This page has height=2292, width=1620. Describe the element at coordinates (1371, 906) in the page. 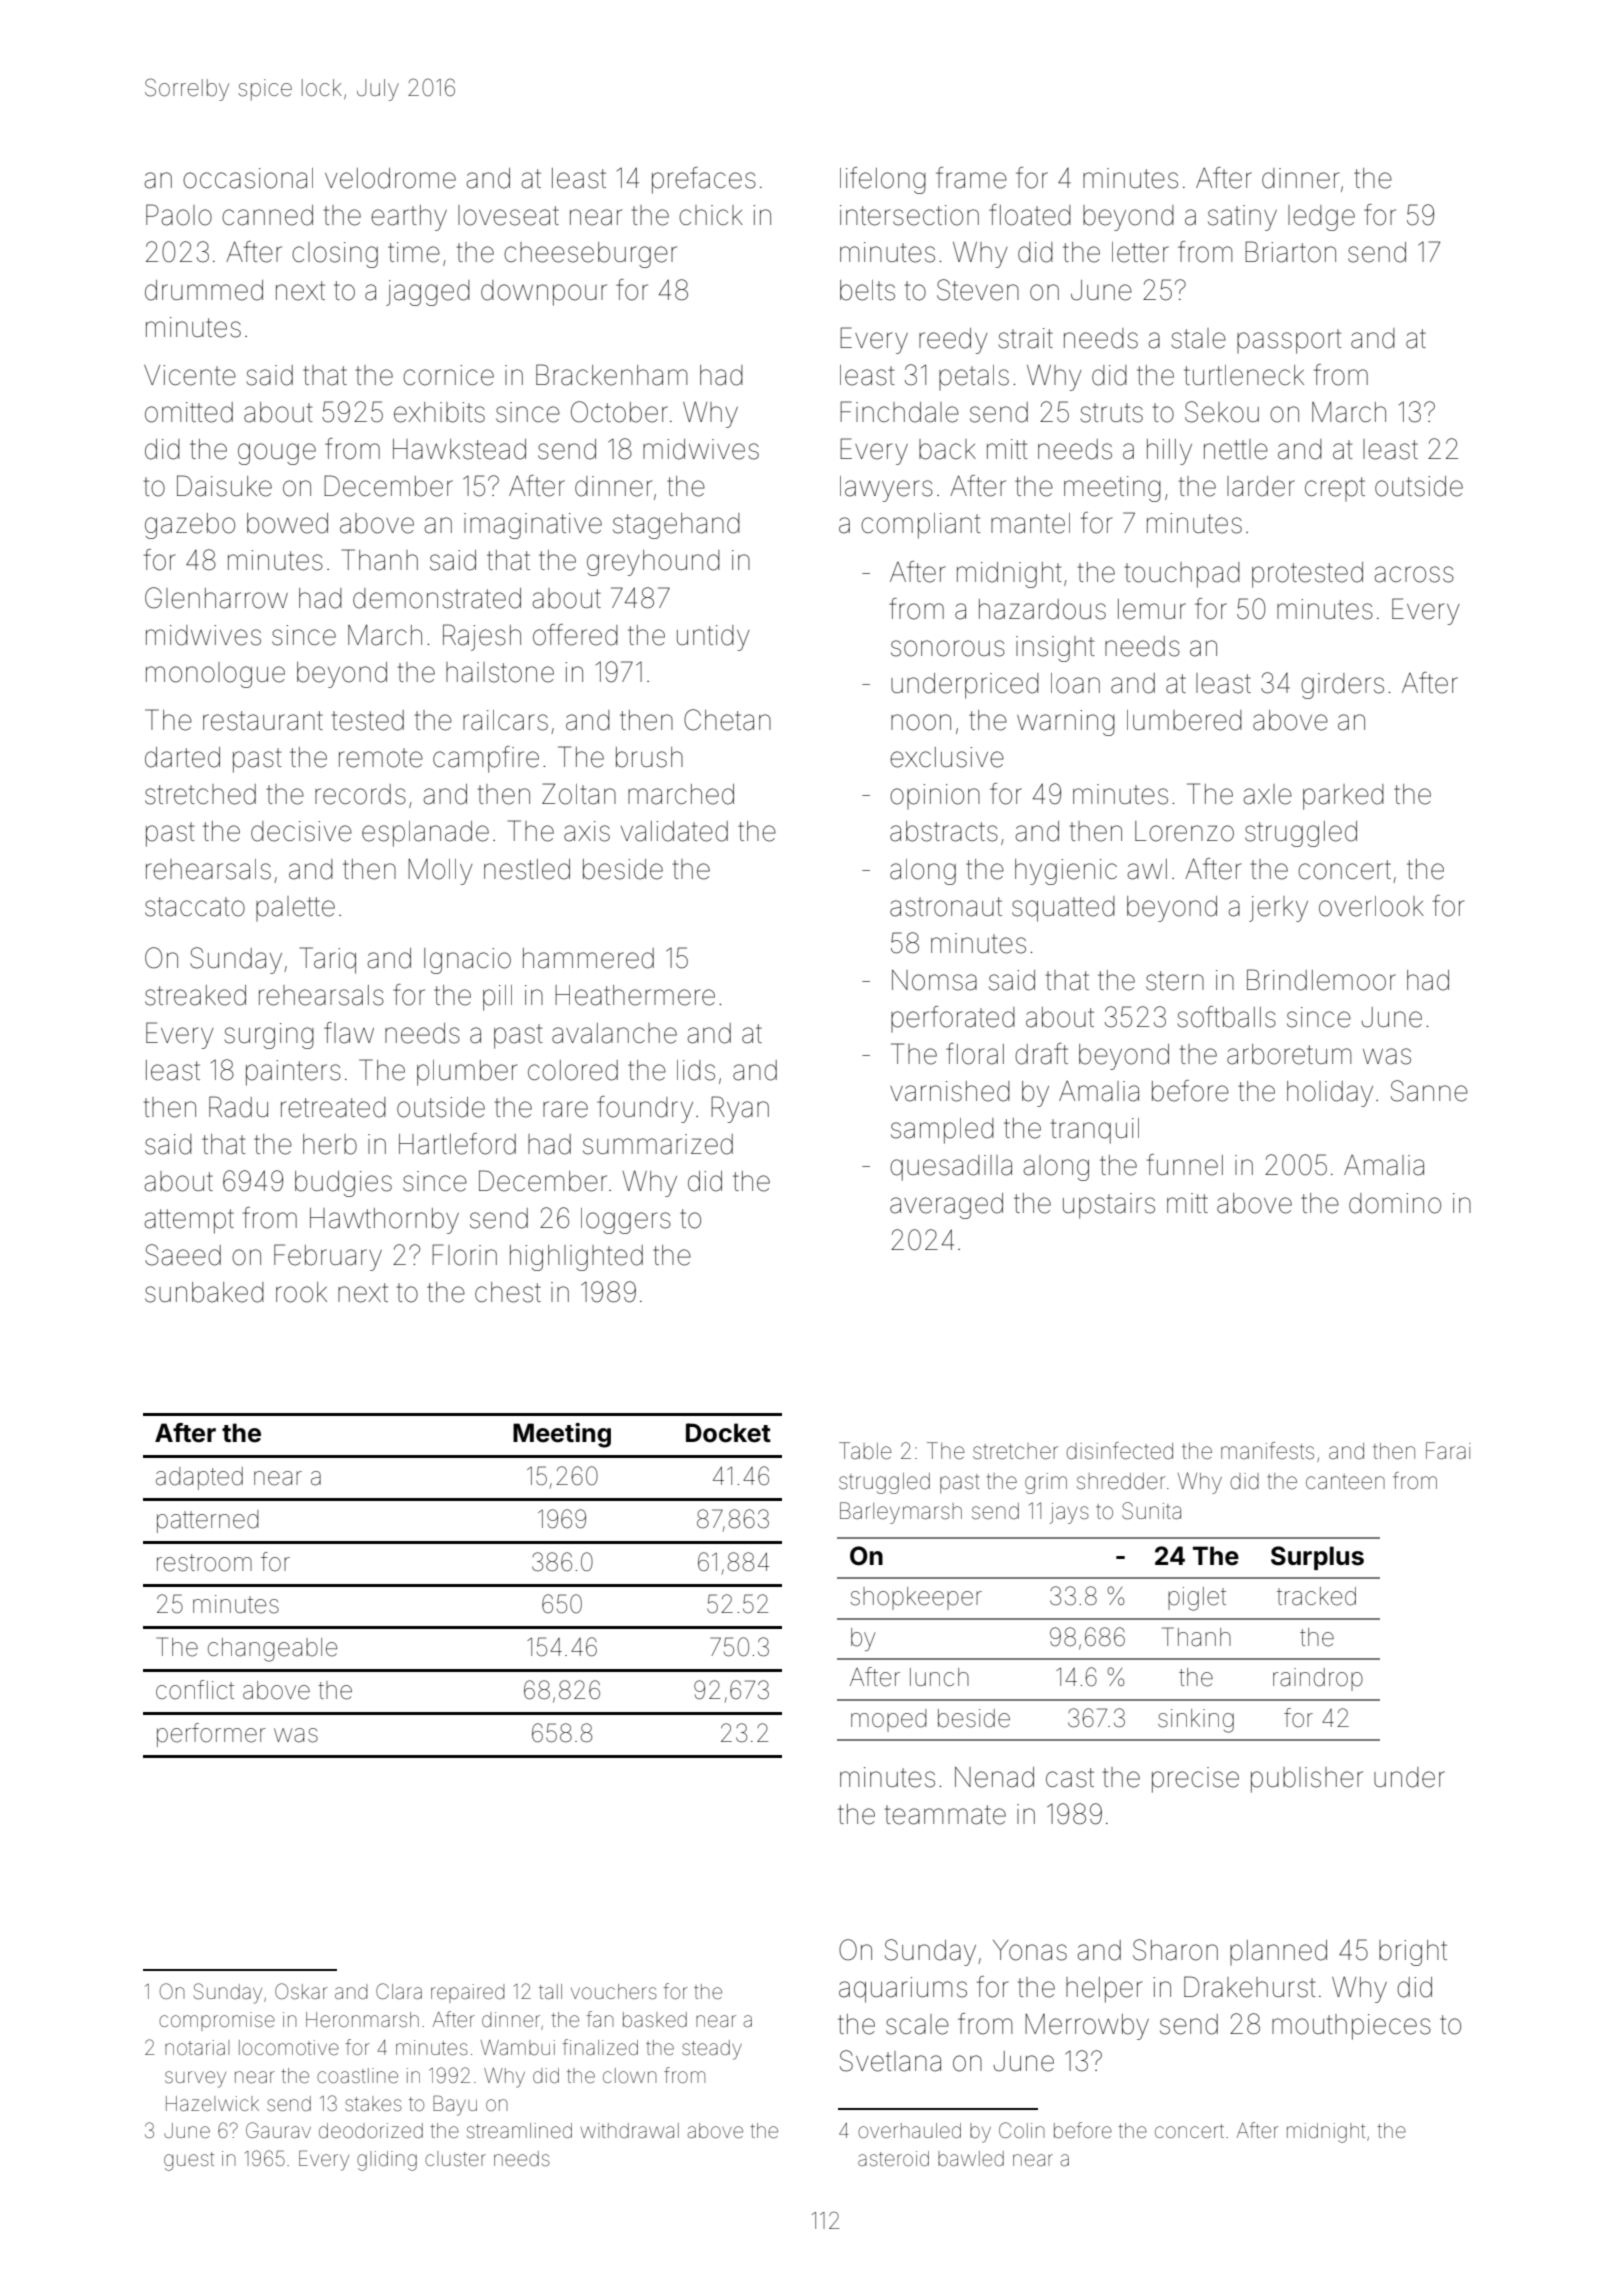

I see `overlook` at that location.
